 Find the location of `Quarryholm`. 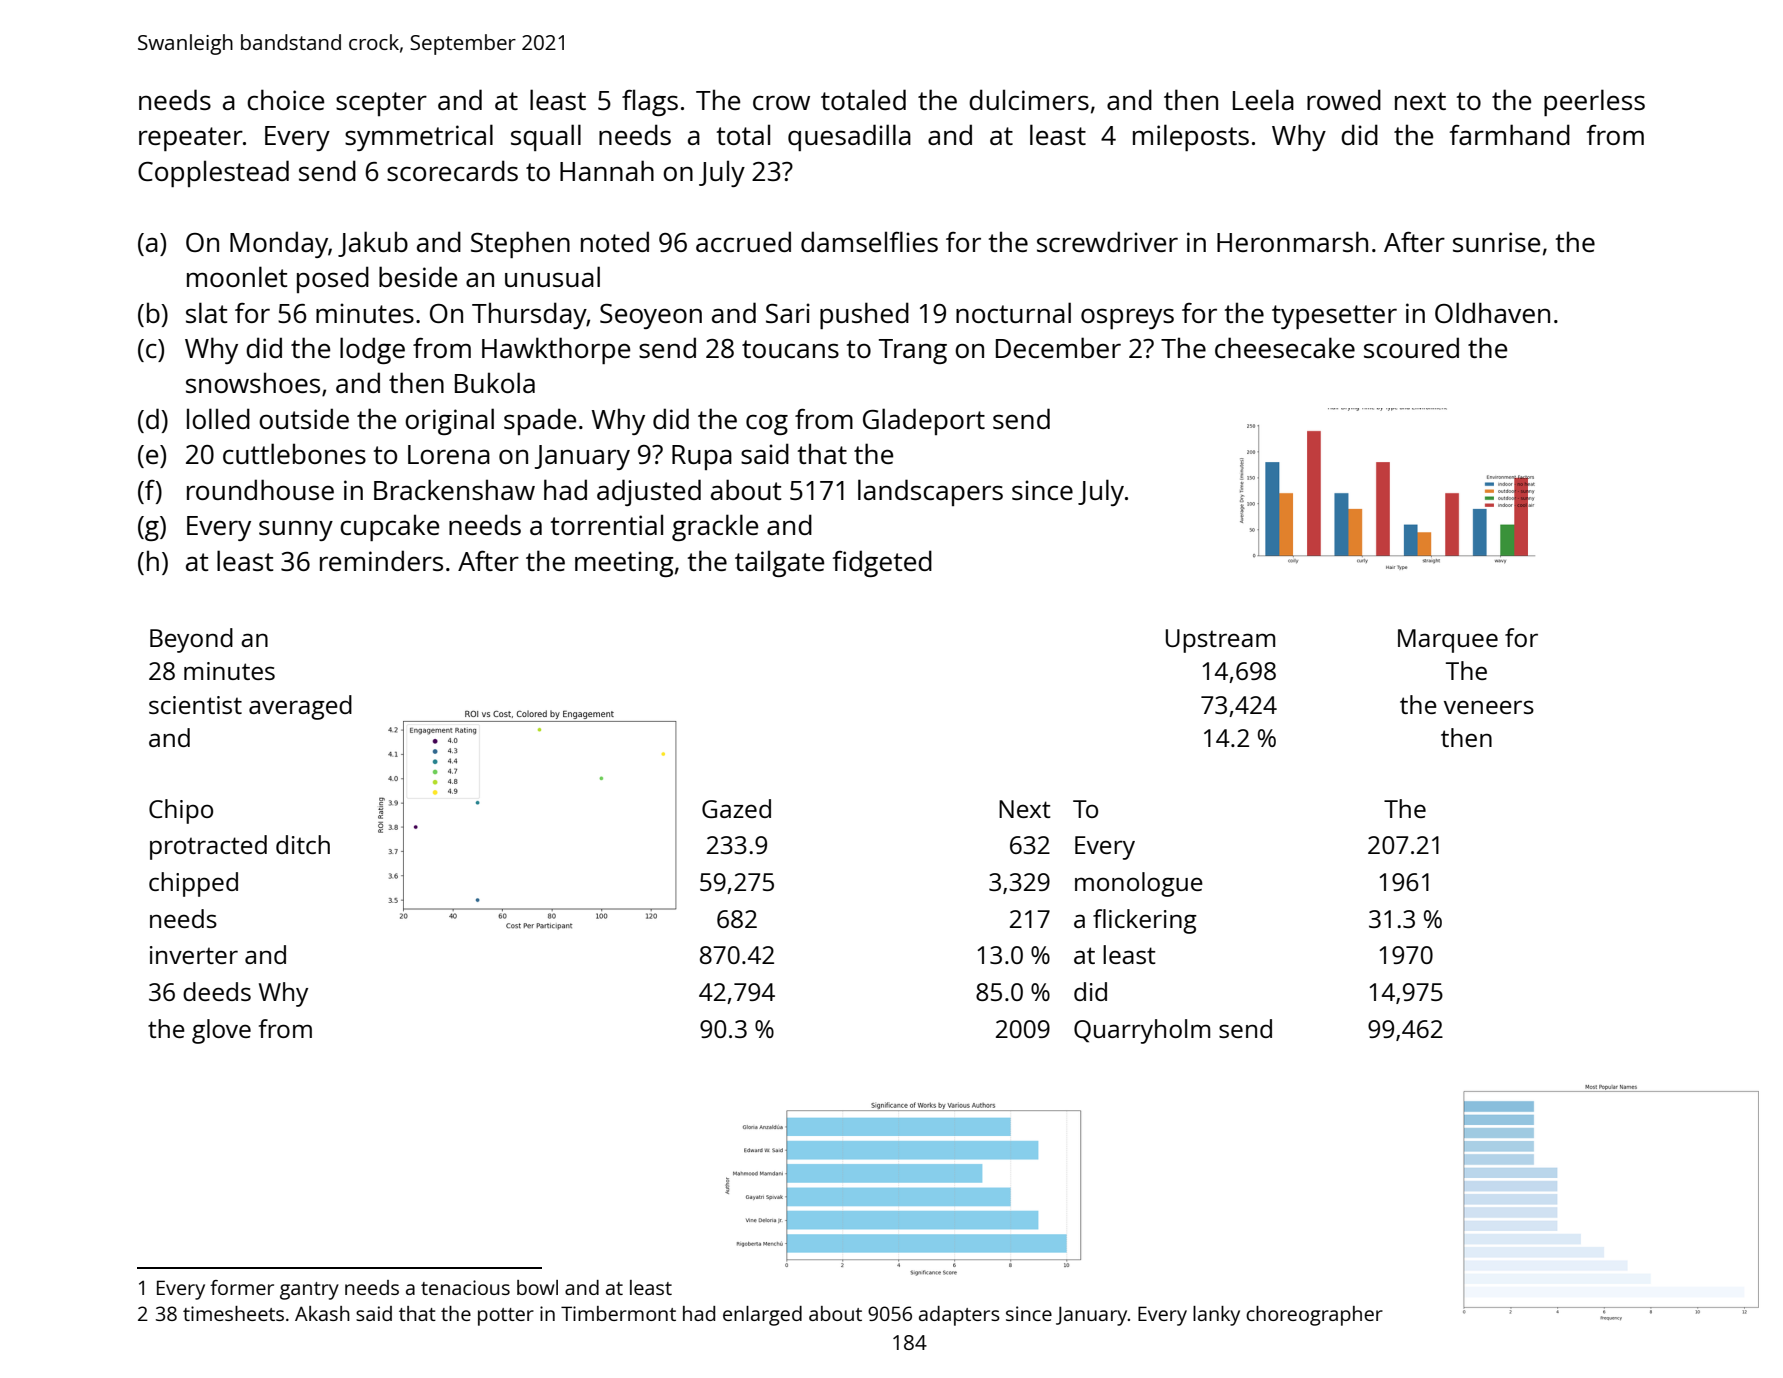

Quarryholm is located at coordinates (1142, 1031).
